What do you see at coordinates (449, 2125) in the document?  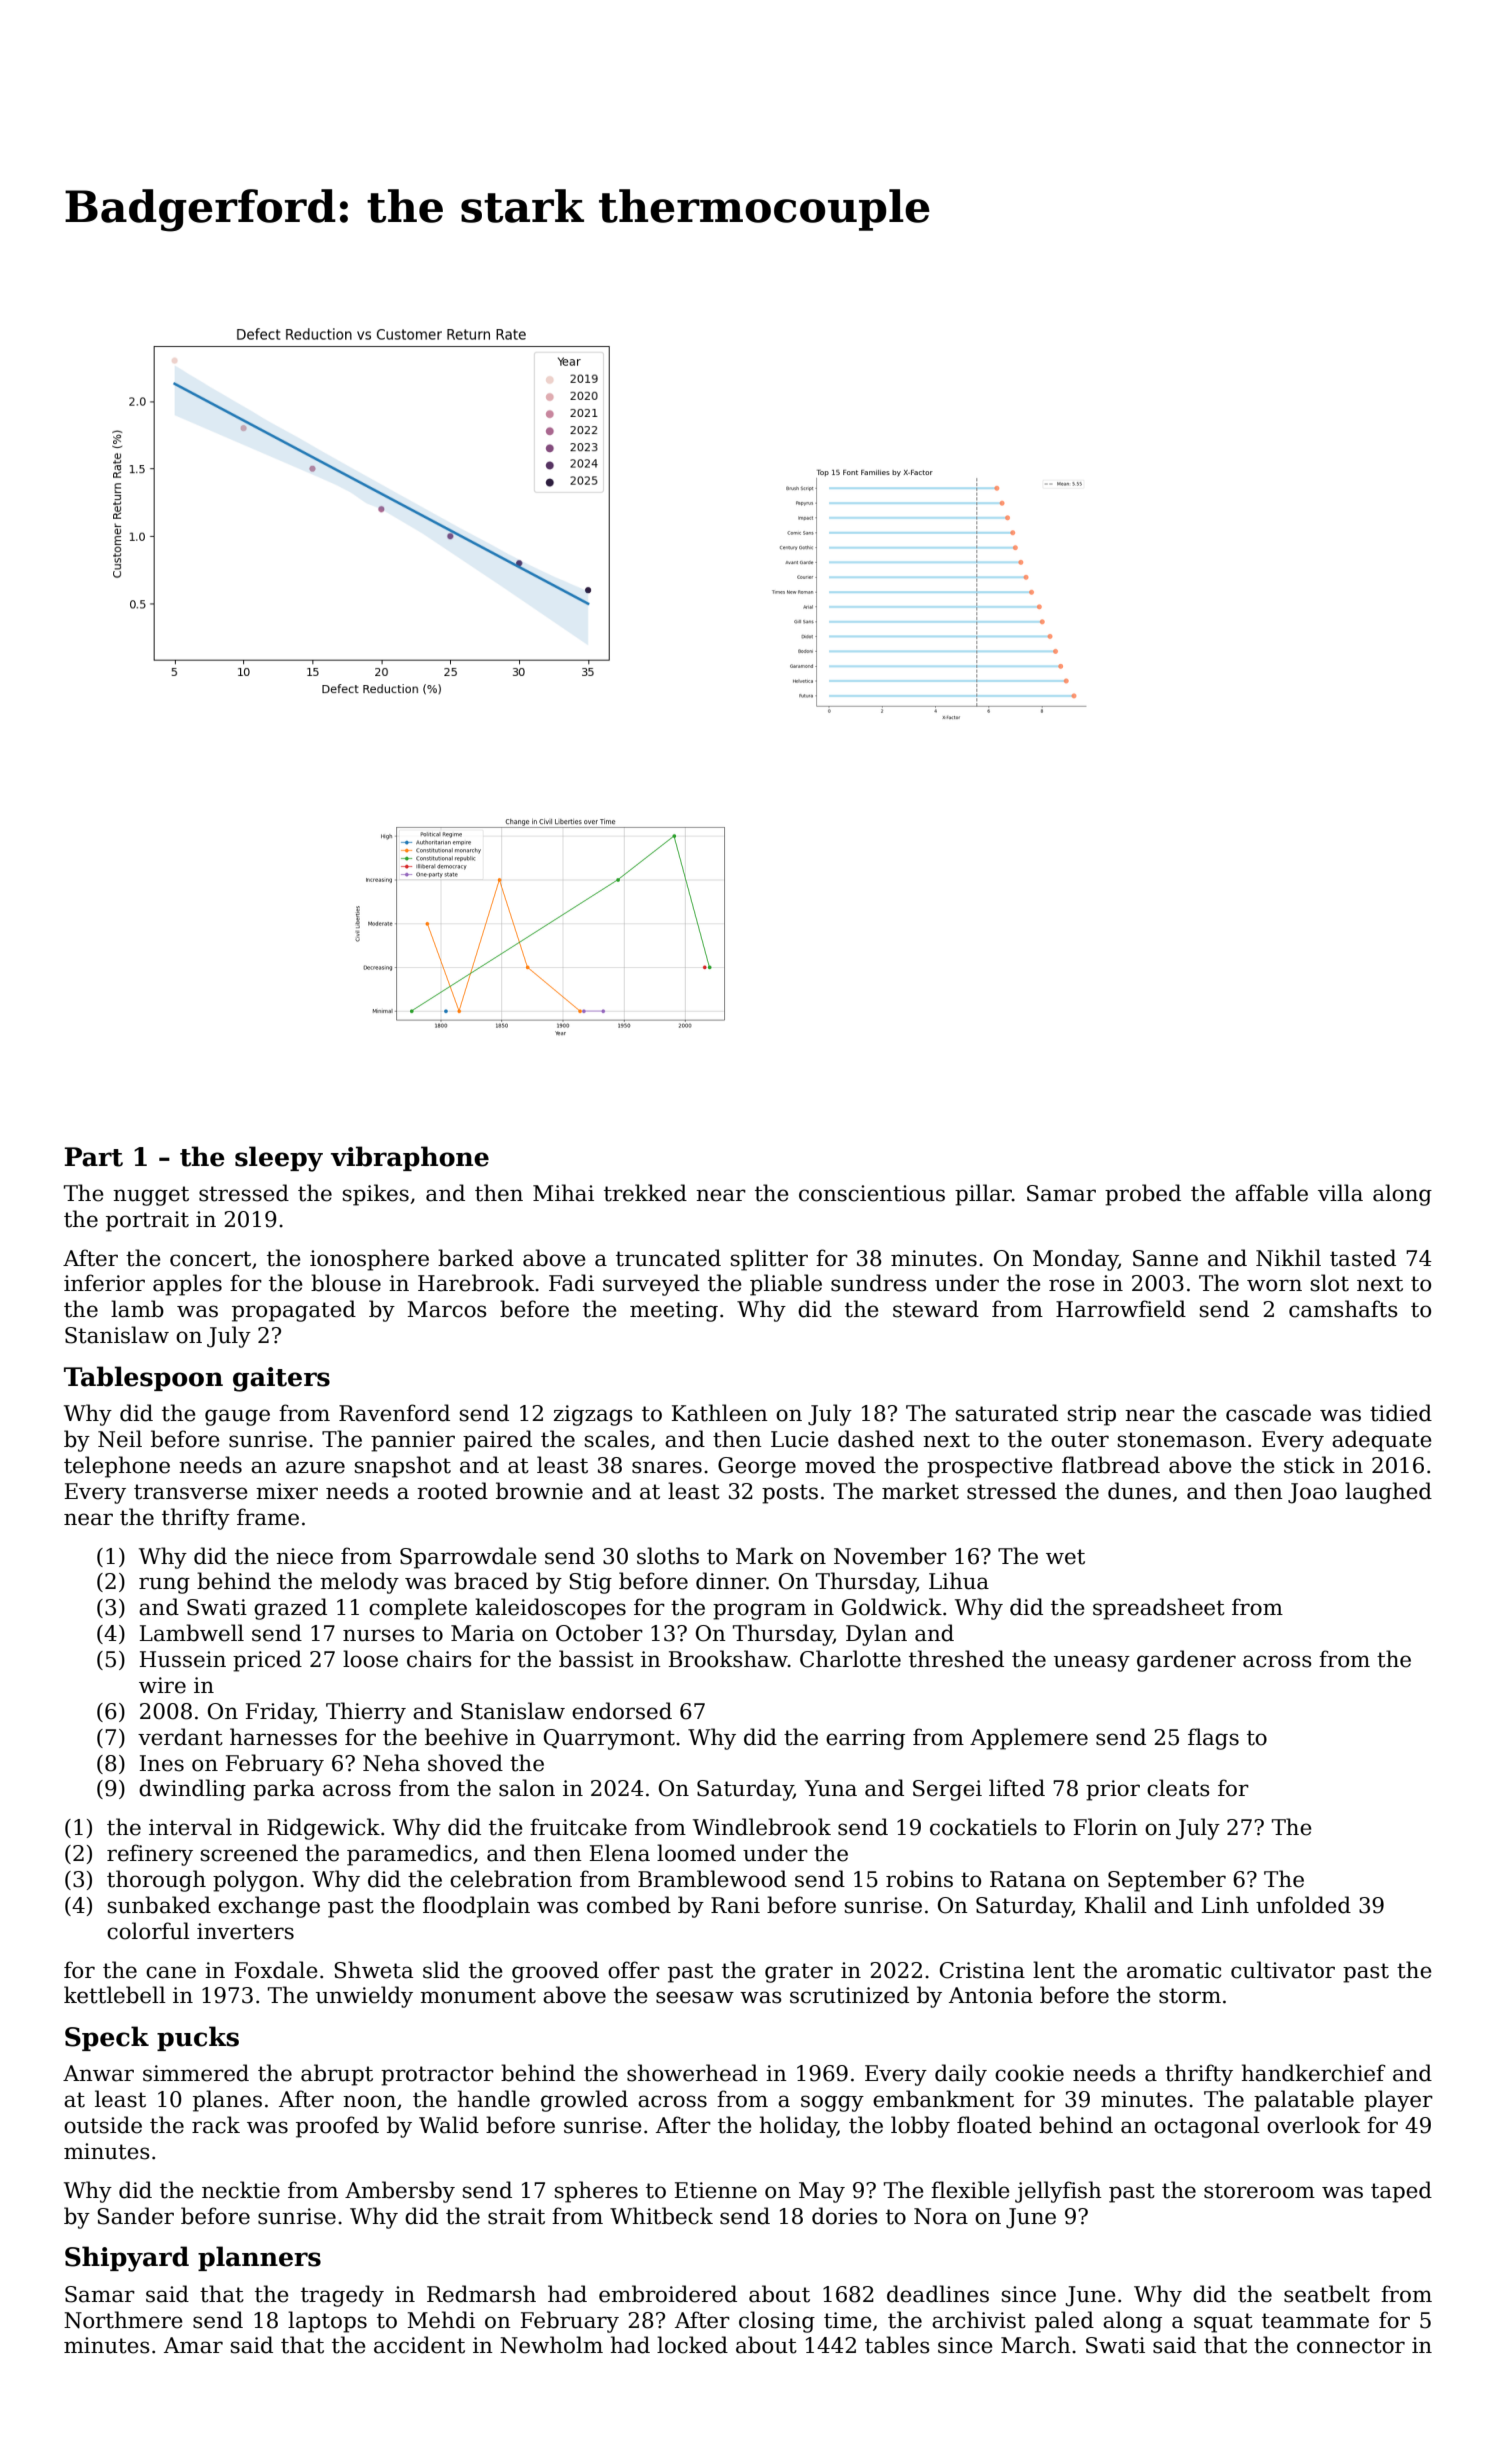 I see `Walid` at bounding box center [449, 2125].
